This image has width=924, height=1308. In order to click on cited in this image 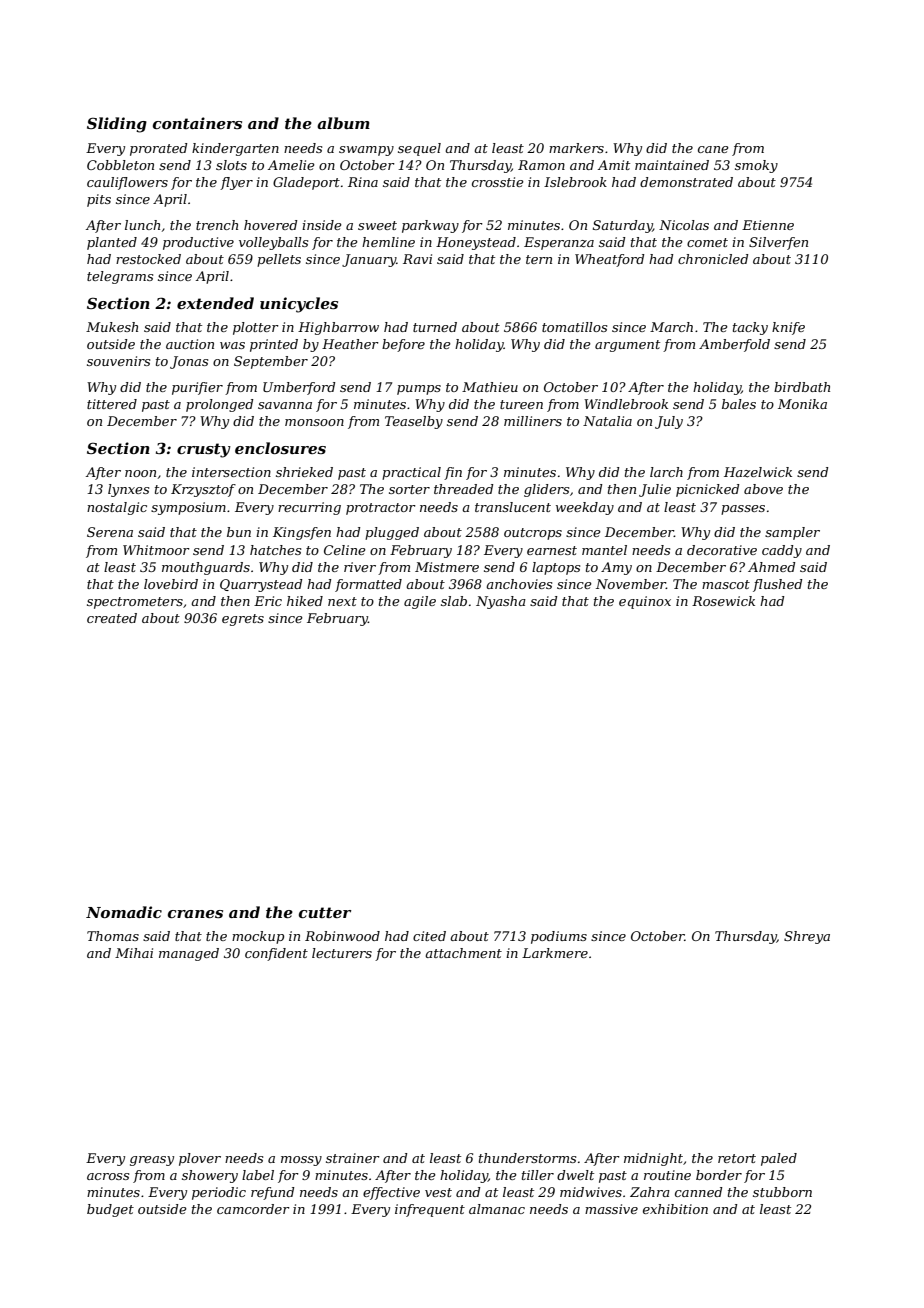, I will do `click(429, 936)`.
